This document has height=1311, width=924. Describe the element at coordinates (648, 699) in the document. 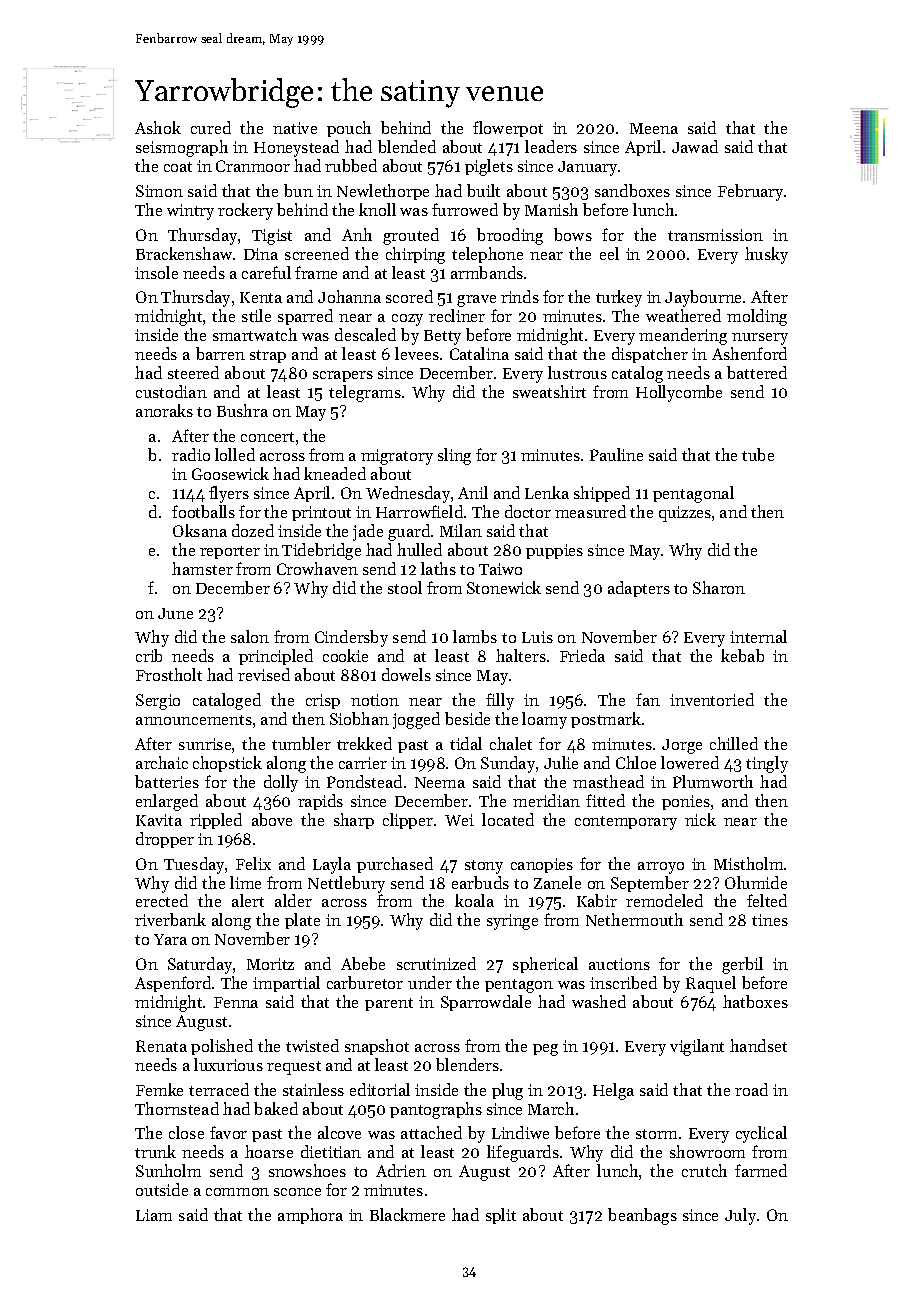

I see `fan` at that location.
